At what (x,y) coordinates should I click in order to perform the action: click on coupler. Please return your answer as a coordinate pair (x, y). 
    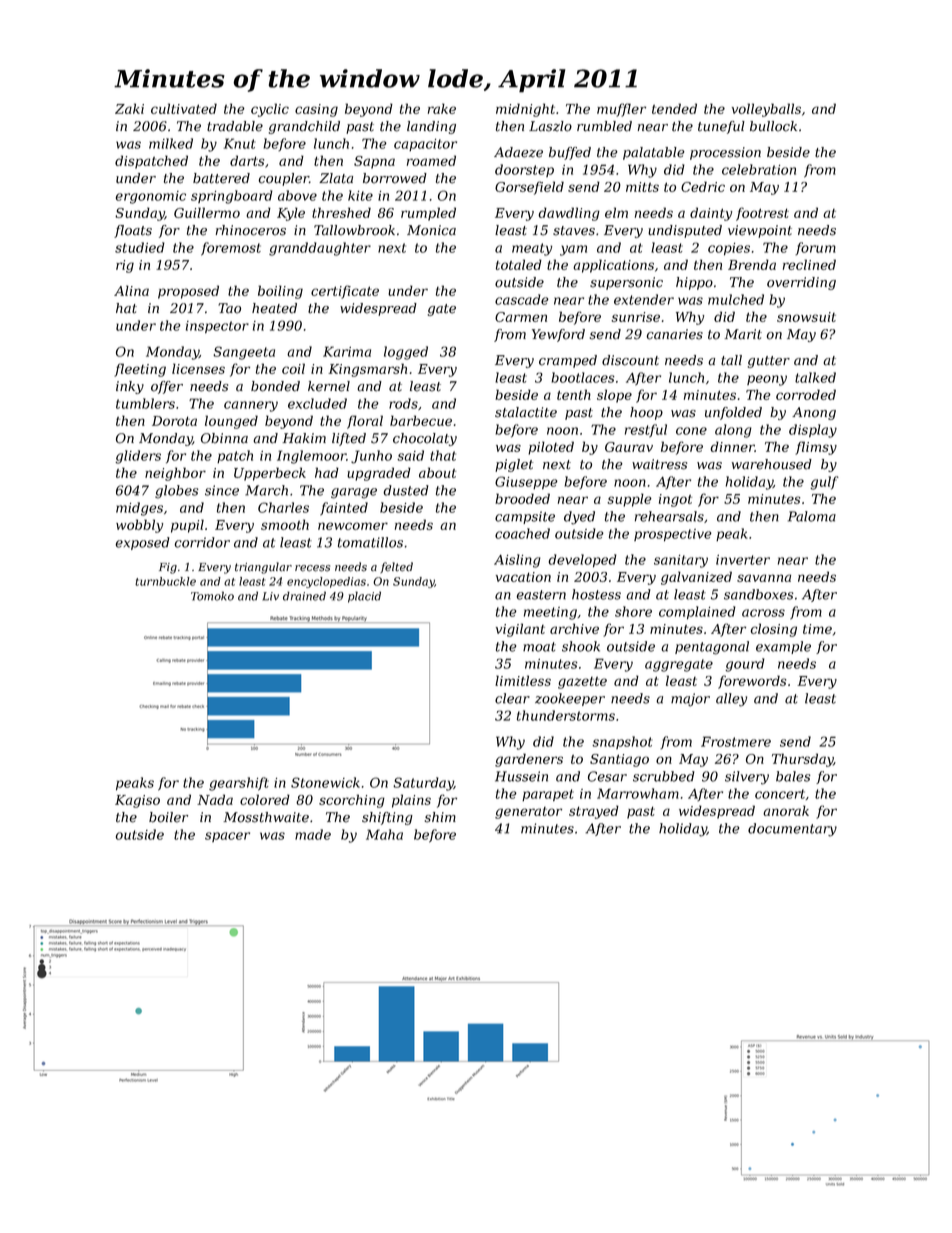
    Looking at the image, I should click on (283, 179).
